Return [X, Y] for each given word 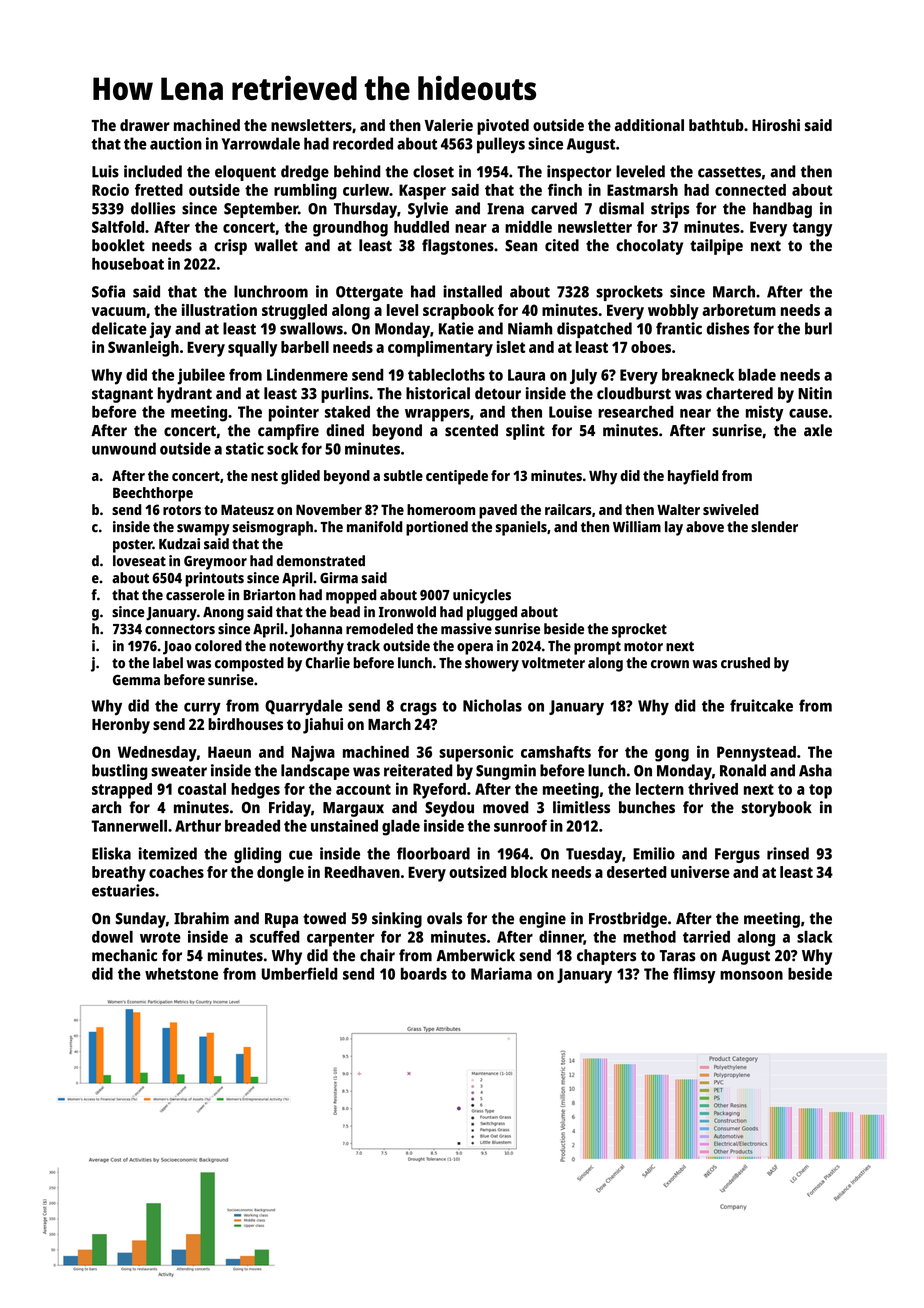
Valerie [449, 125]
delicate [119, 328]
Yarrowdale [261, 143]
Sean [521, 246]
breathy [119, 874]
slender [774, 527]
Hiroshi [776, 125]
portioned [437, 528]
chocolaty [649, 247]
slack [814, 937]
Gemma [136, 680]
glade [401, 828]
